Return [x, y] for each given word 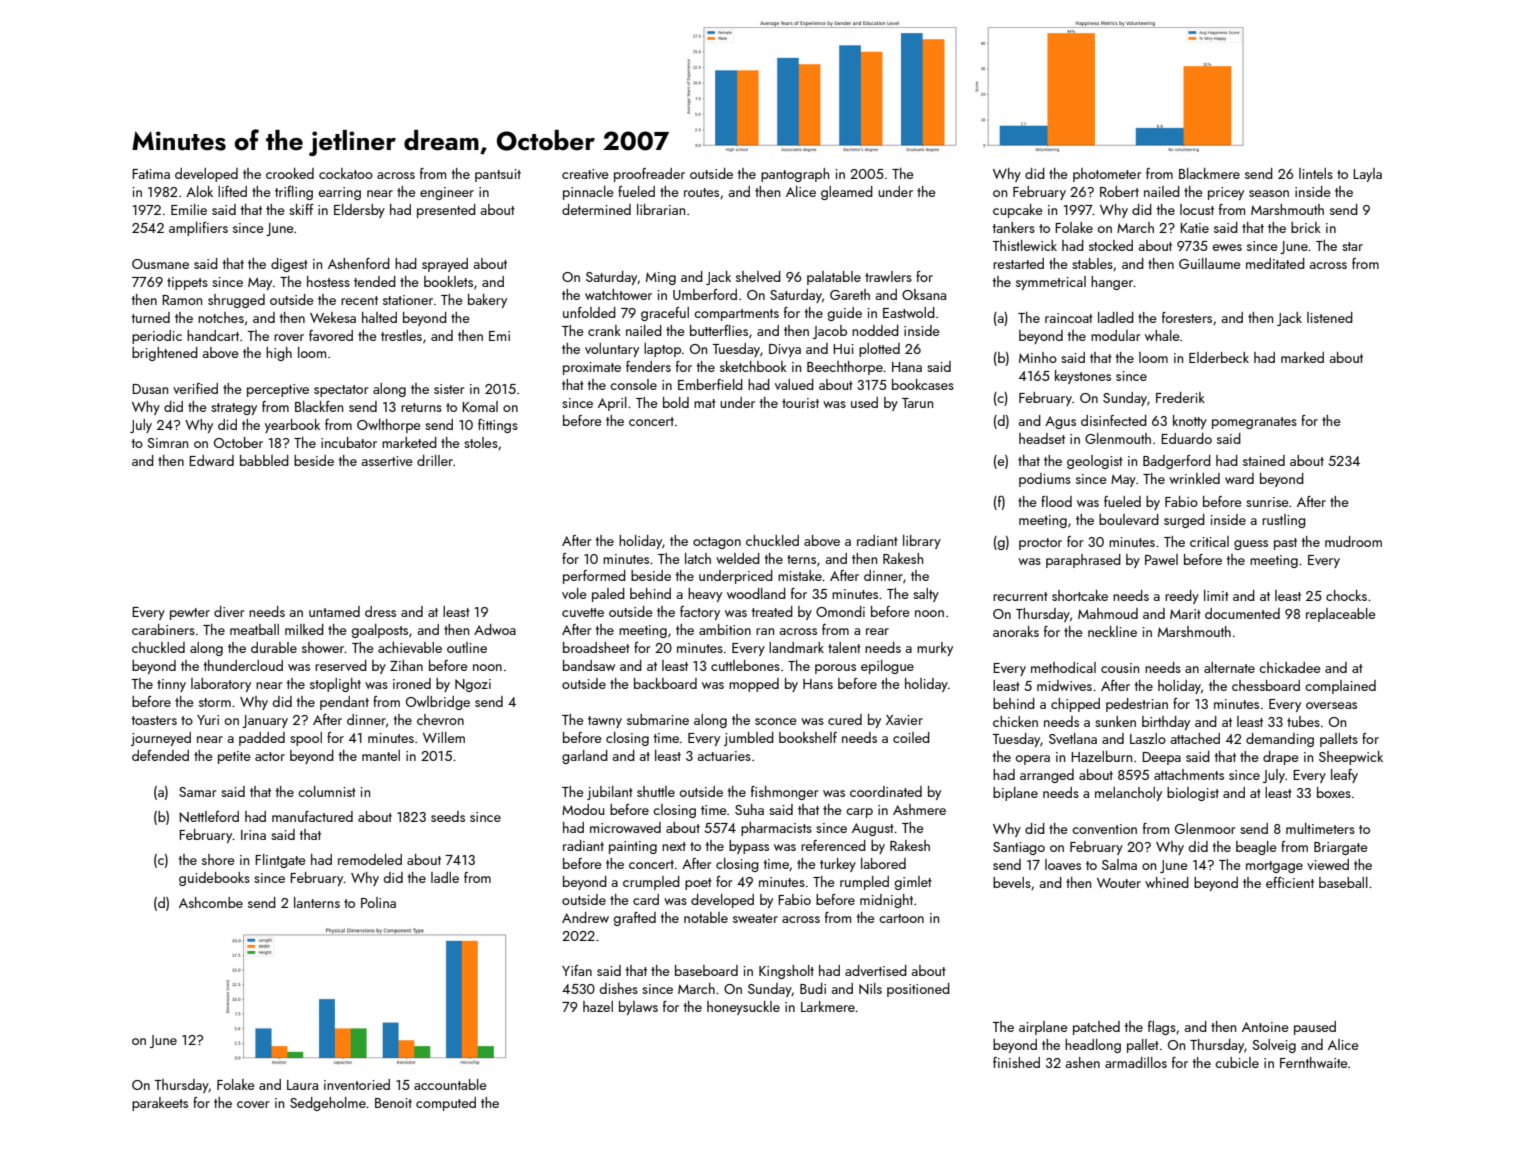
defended [160, 755]
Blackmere [1209, 173]
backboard [665, 683]
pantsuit [498, 175]
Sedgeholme [328, 1104]
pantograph [795, 175]
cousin [1120, 668]
